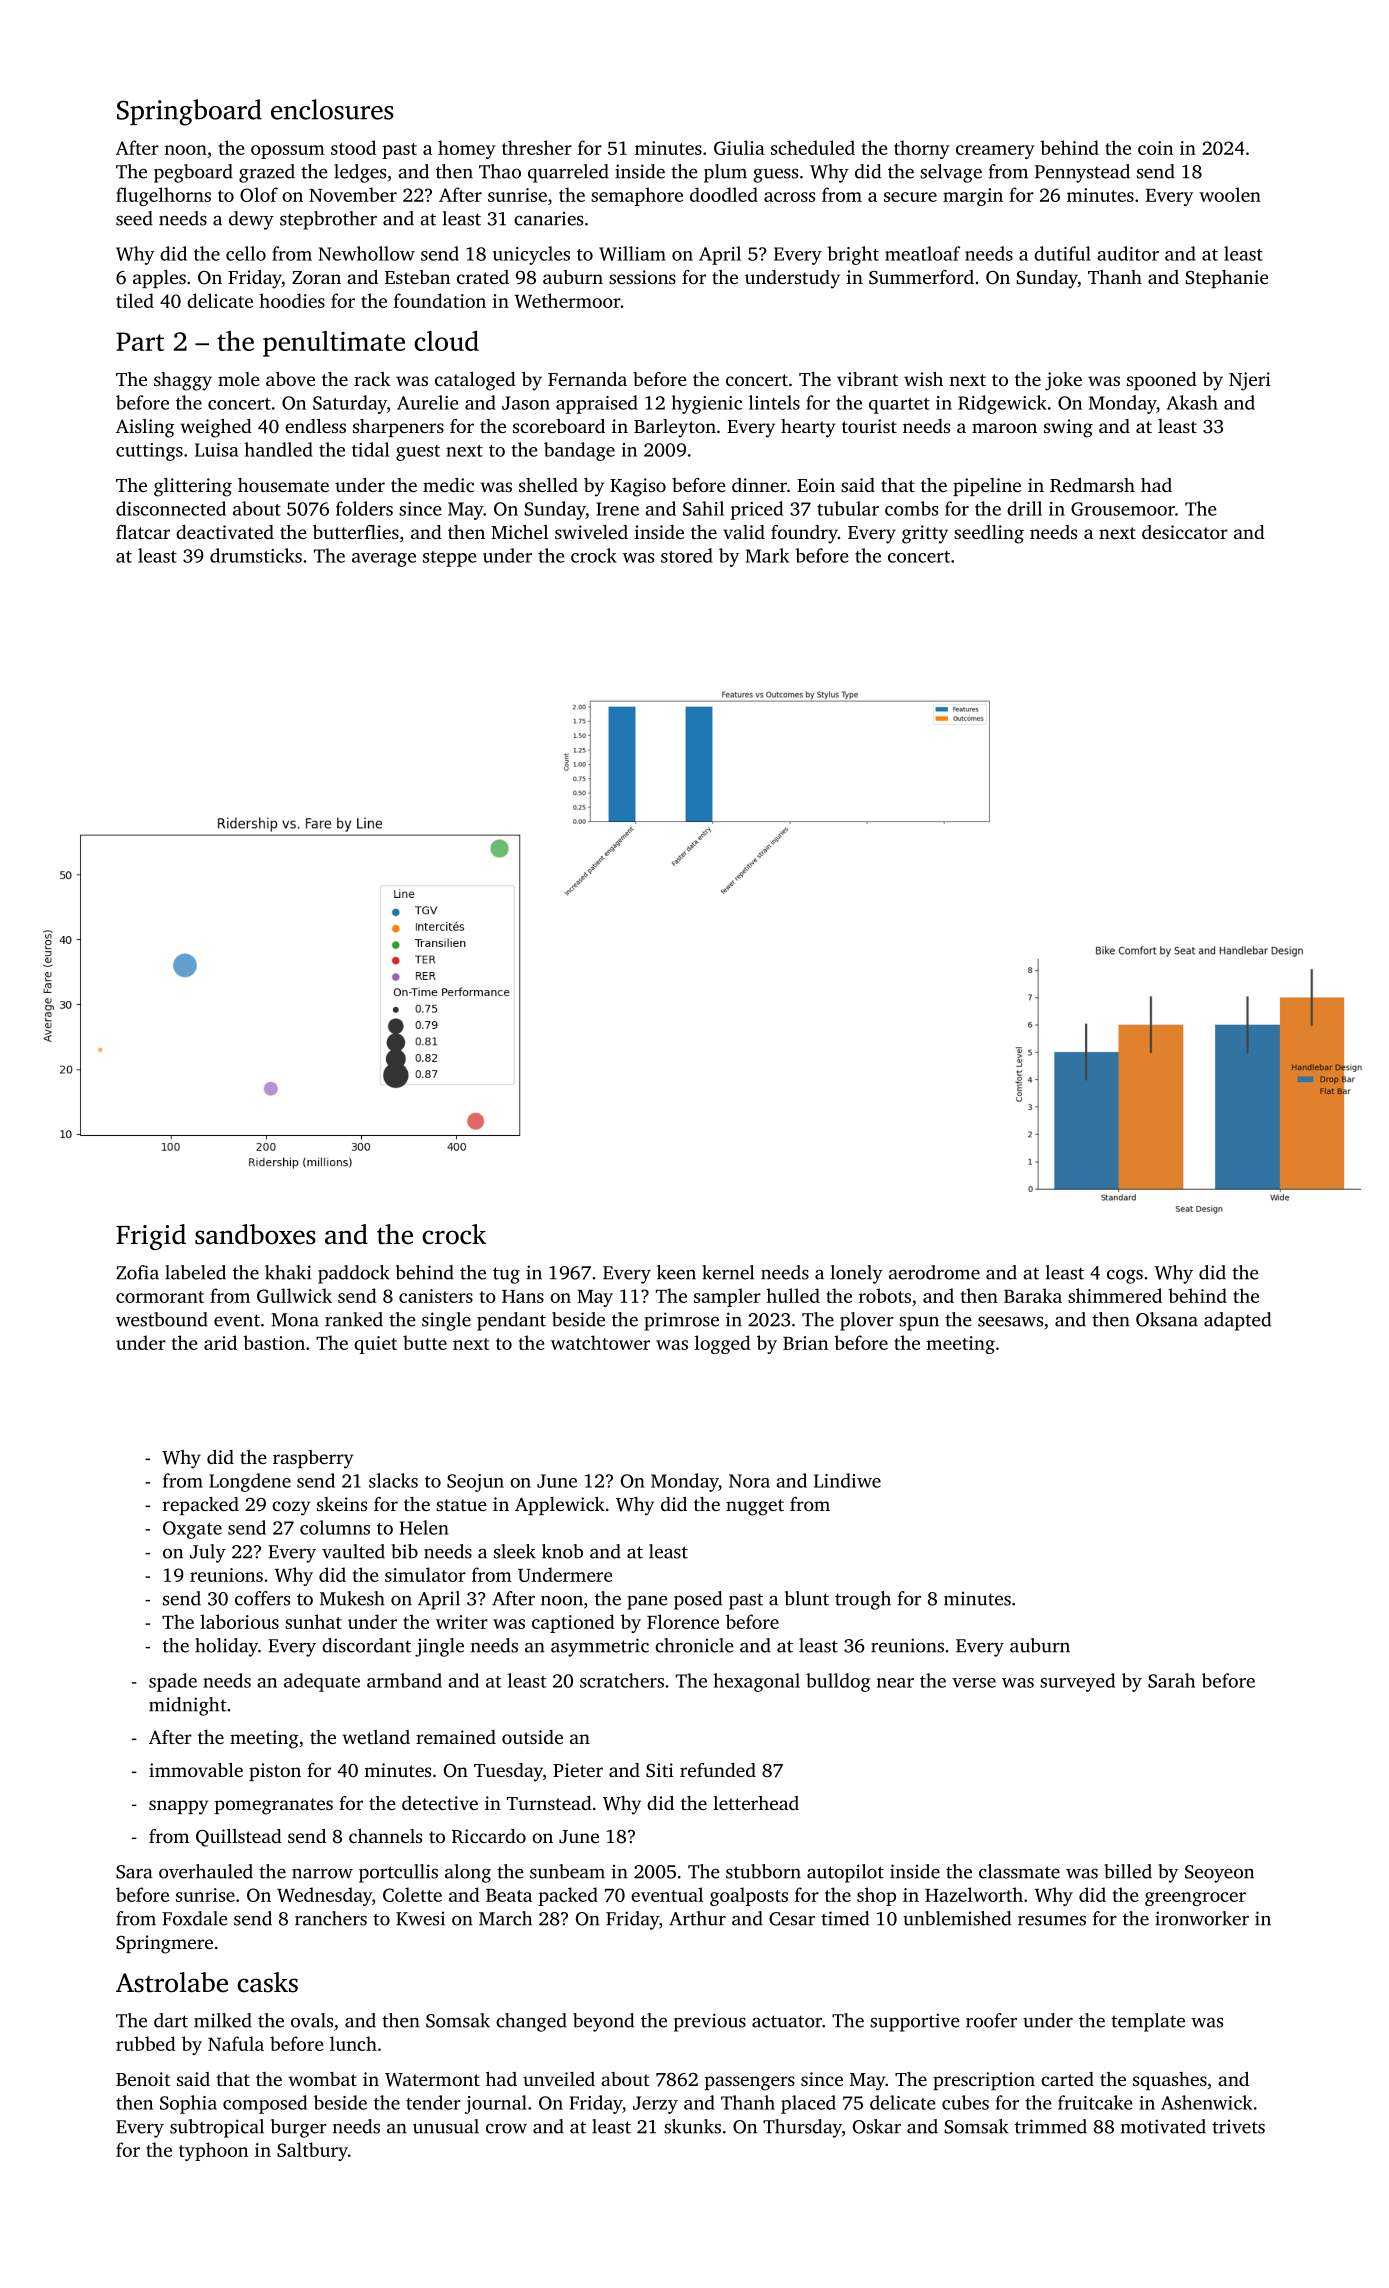  What do you see at coordinates (537, 147) in the screenshot?
I see `thresher` at bounding box center [537, 147].
